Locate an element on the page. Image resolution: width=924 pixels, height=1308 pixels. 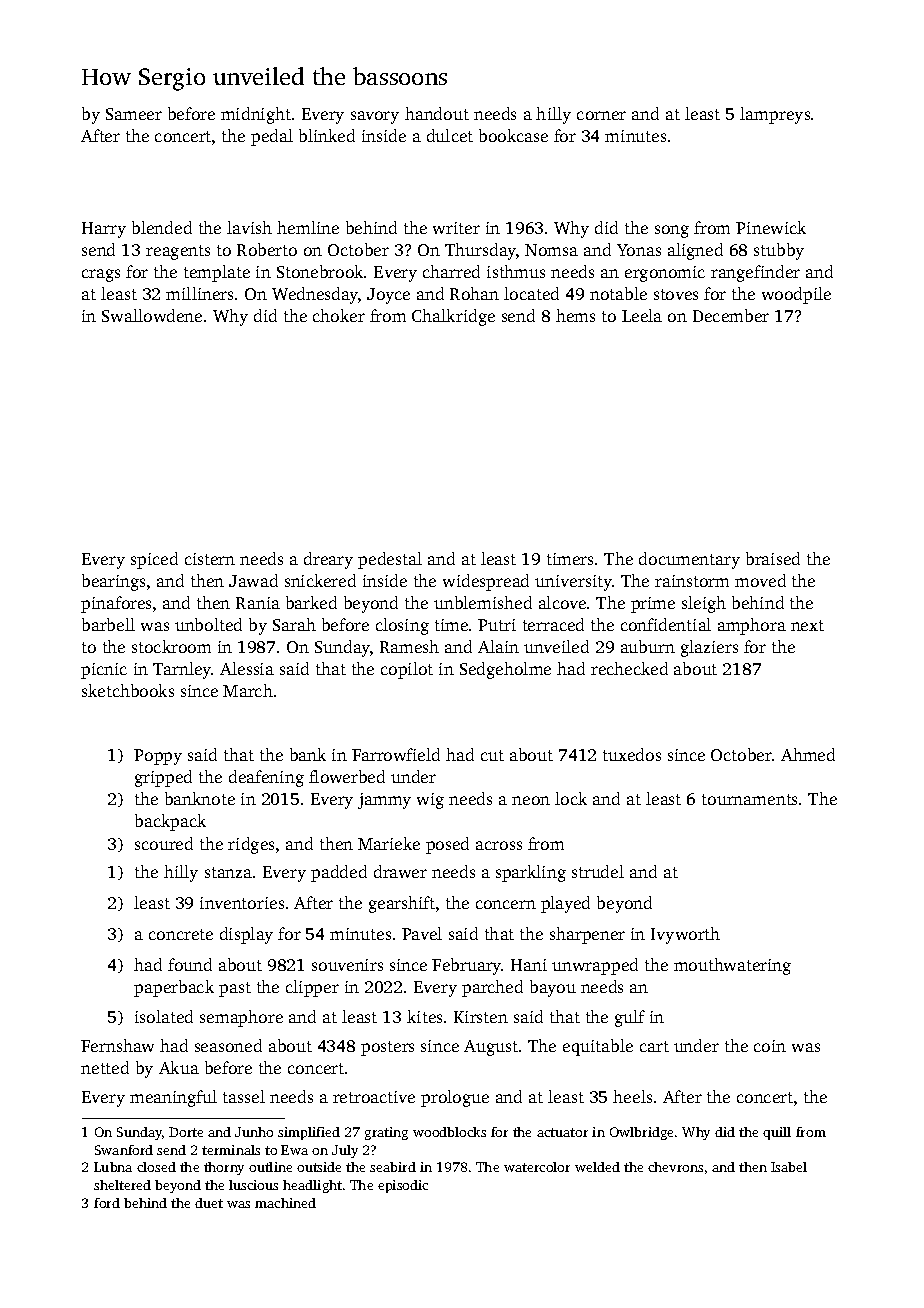
episodic is located at coordinates (403, 1186).
